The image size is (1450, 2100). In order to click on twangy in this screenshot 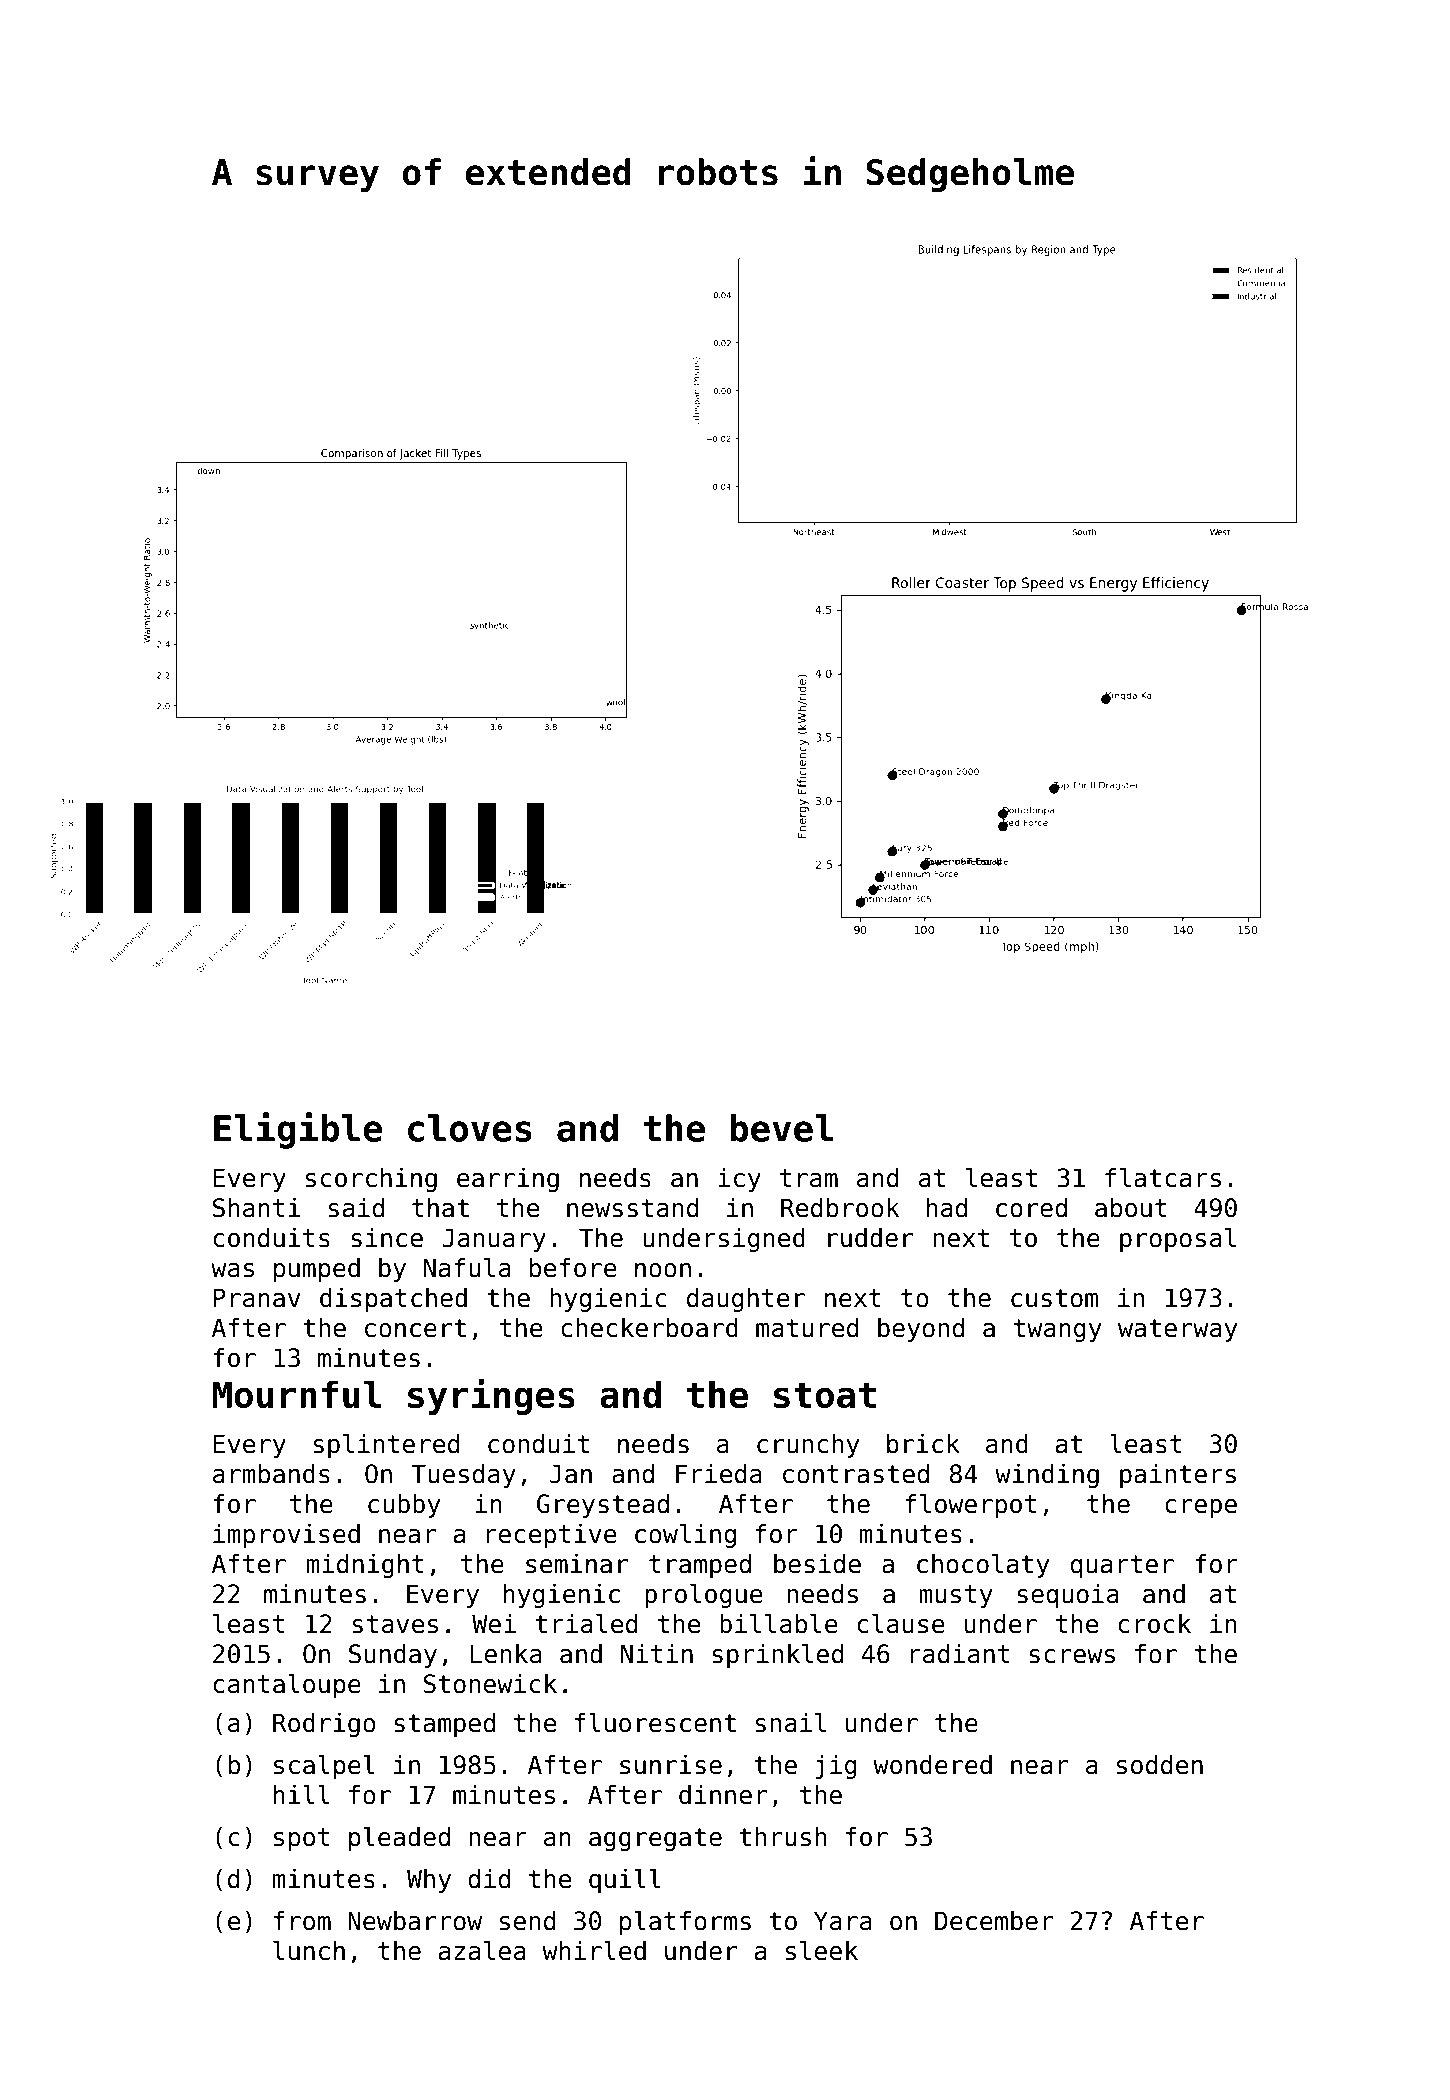, I will do `click(1058, 1330)`.
